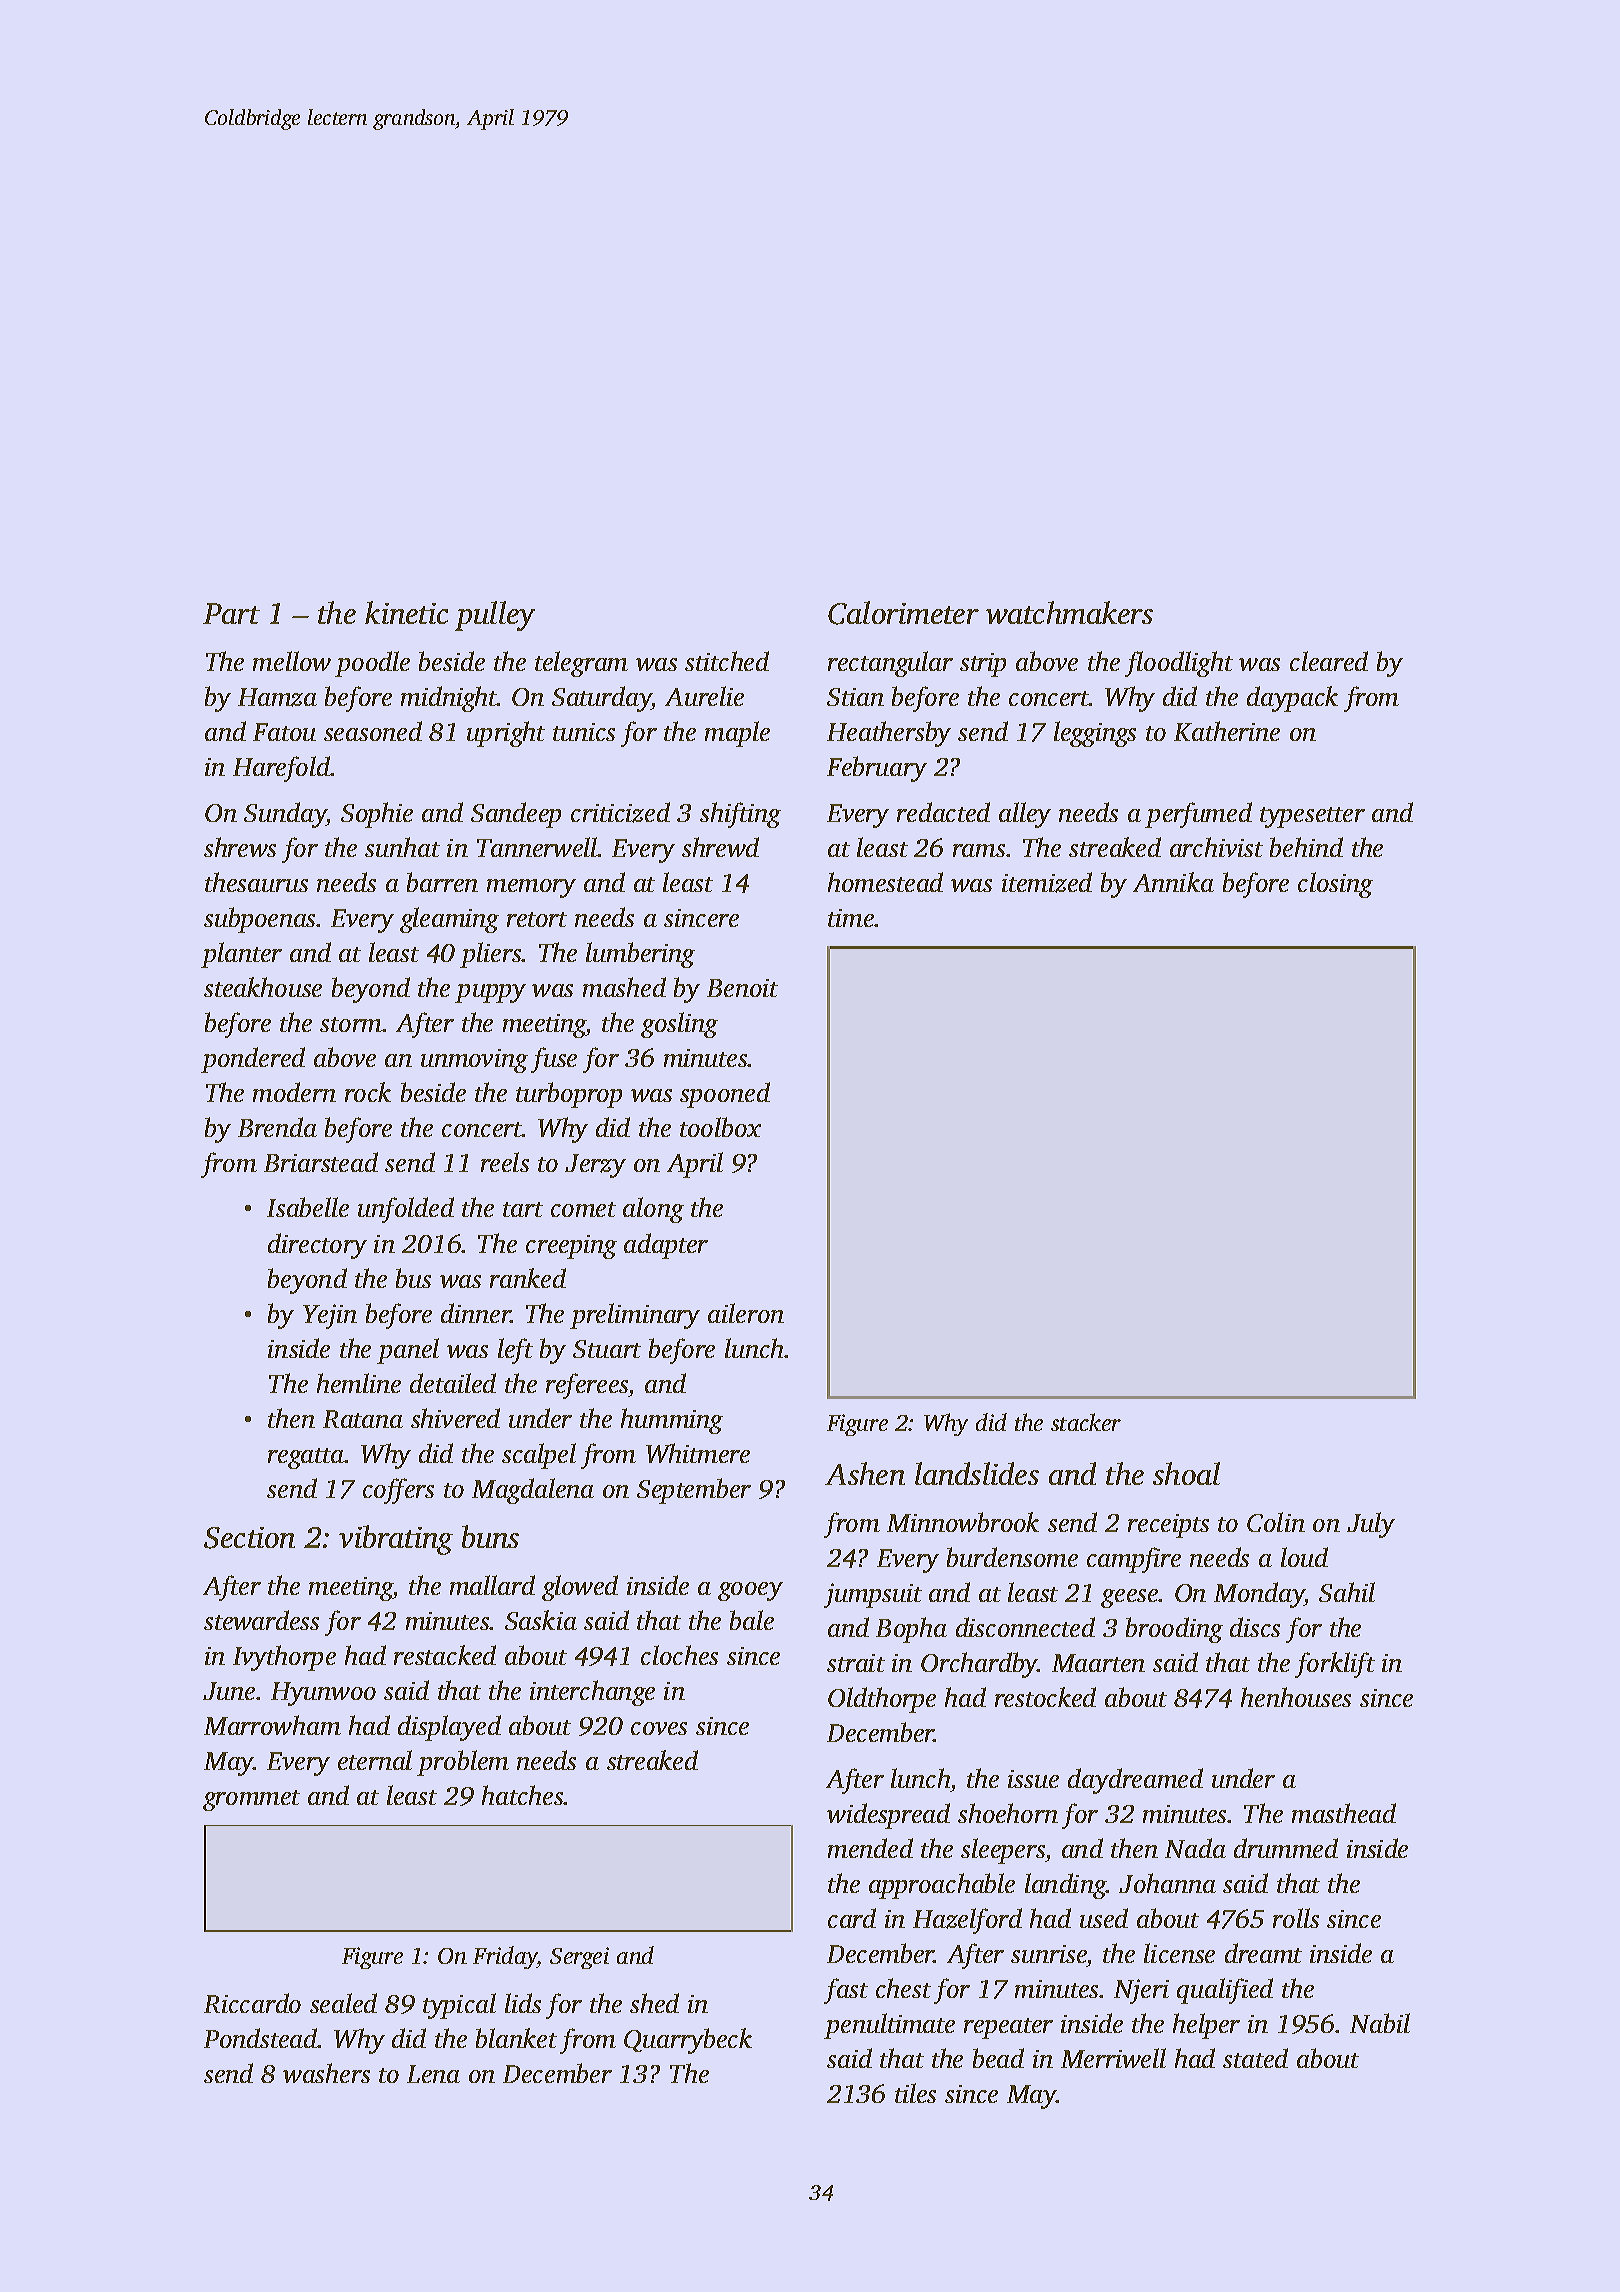 The width and height of the document is (1620, 2292). I want to click on subpoenas, so click(260, 920).
